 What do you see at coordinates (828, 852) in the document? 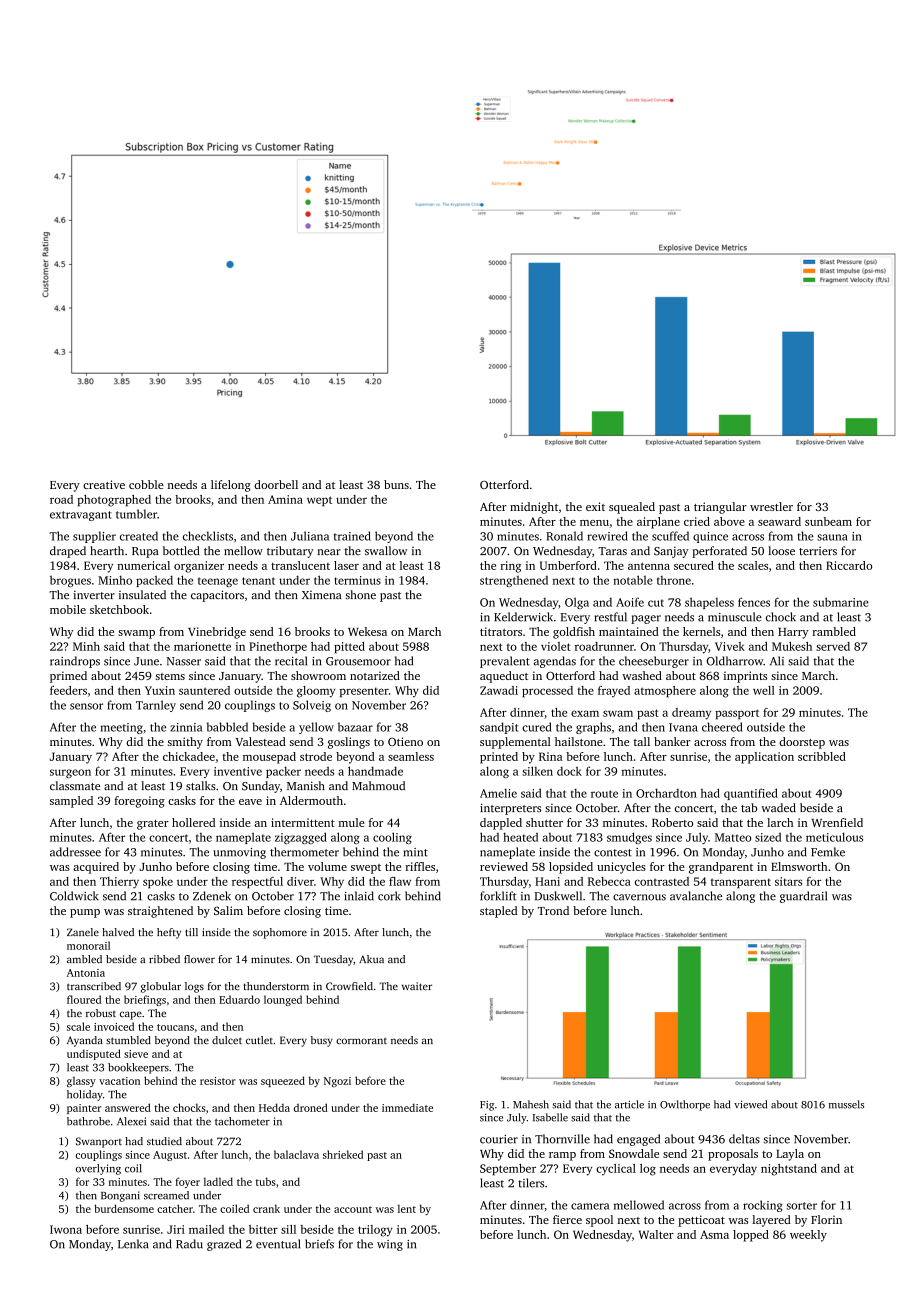
I see `Femke` at bounding box center [828, 852].
